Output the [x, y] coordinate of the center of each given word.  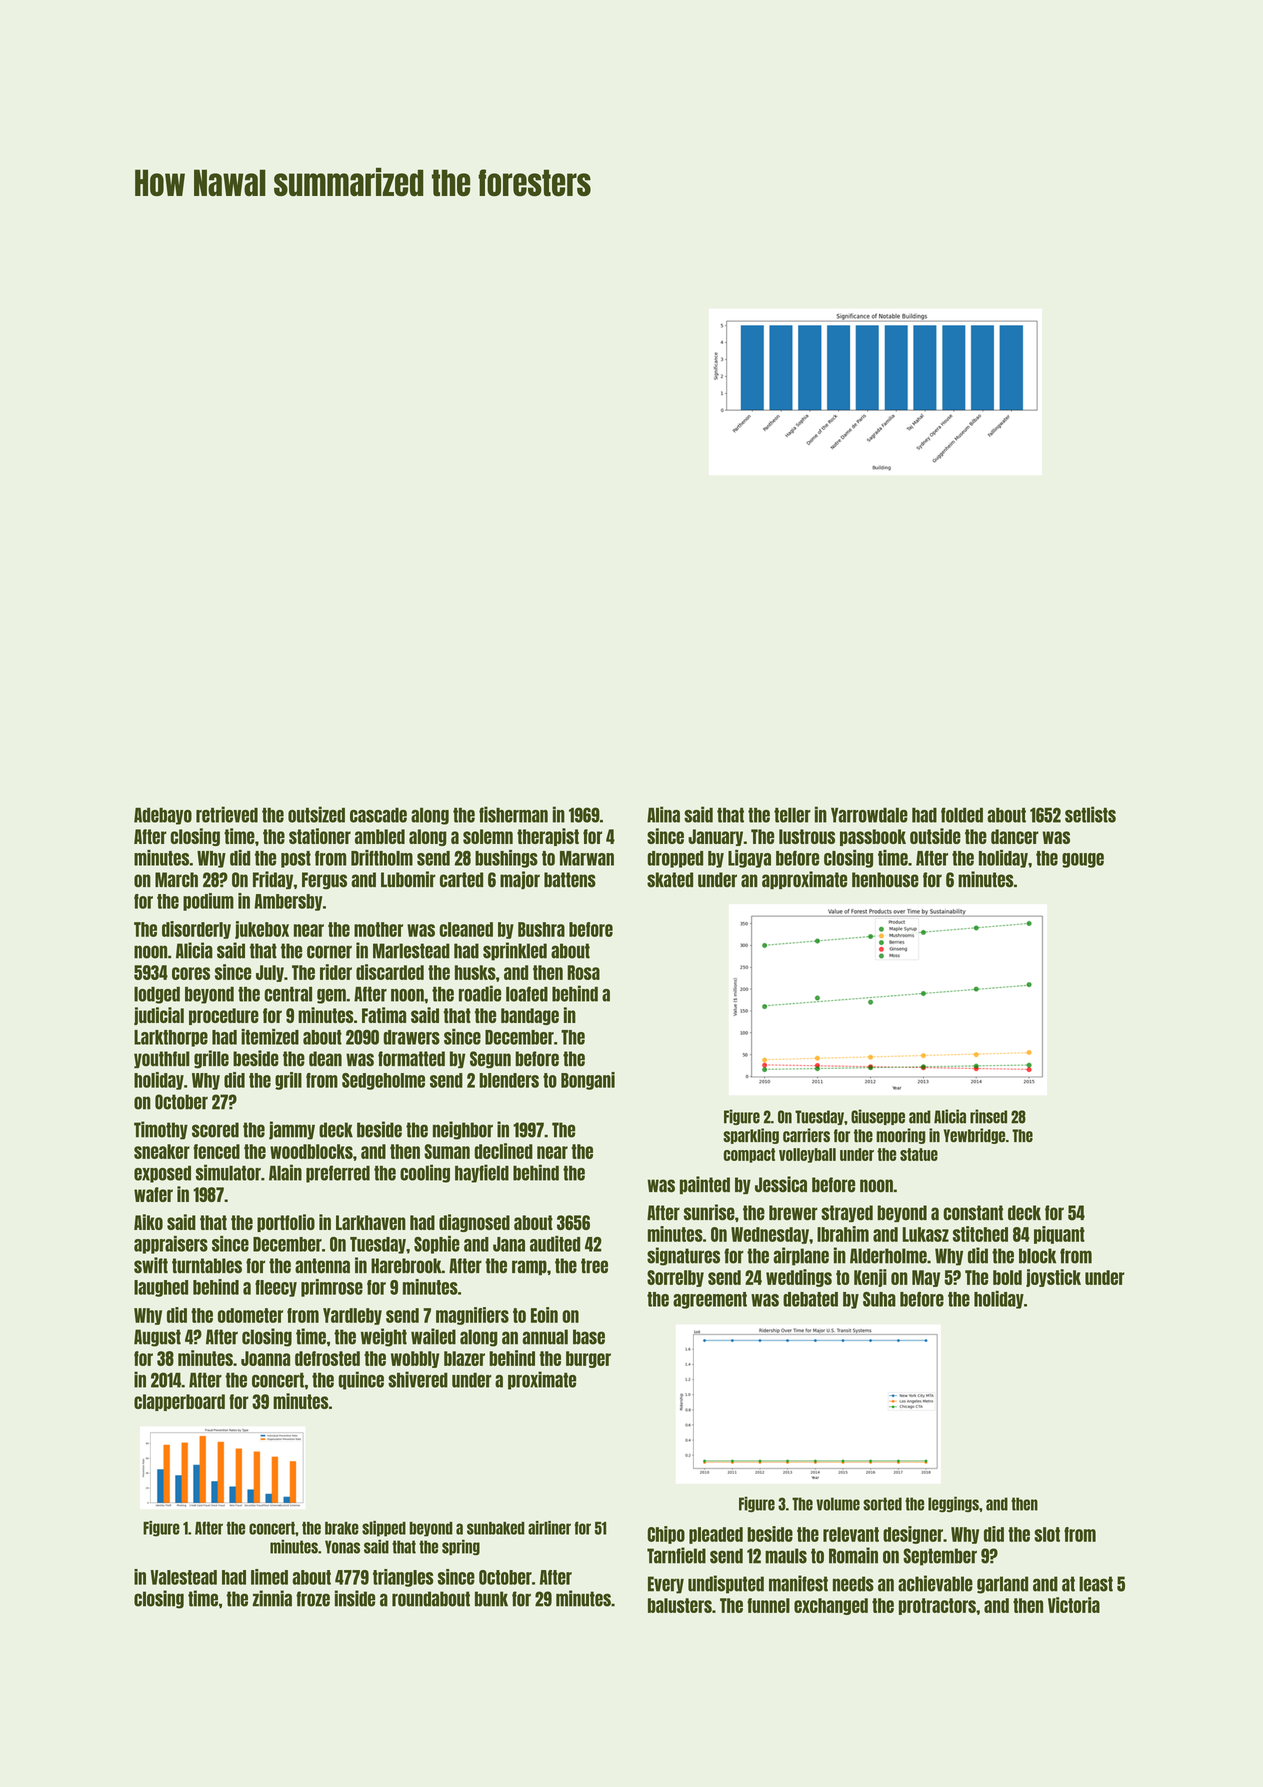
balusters [680, 1605]
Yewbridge [974, 1136]
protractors [937, 1606]
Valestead [183, 1577]
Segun [490, 1060]
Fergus [324, 881]
